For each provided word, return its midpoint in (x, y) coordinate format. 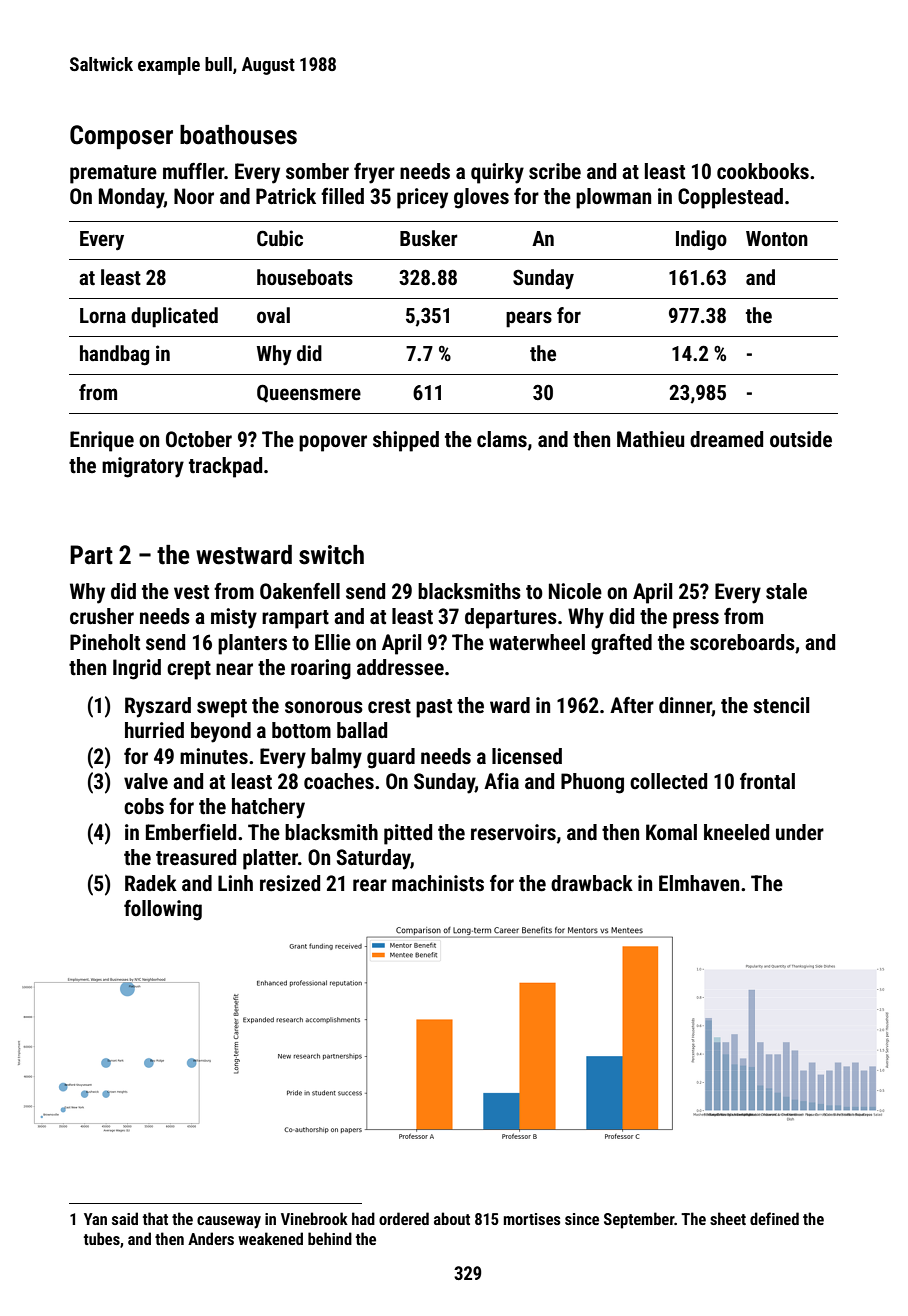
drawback (592, 883)
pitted (408, 834)
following (163, 910)
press (696, 620)
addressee (400, 667)
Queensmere (309, 393)
